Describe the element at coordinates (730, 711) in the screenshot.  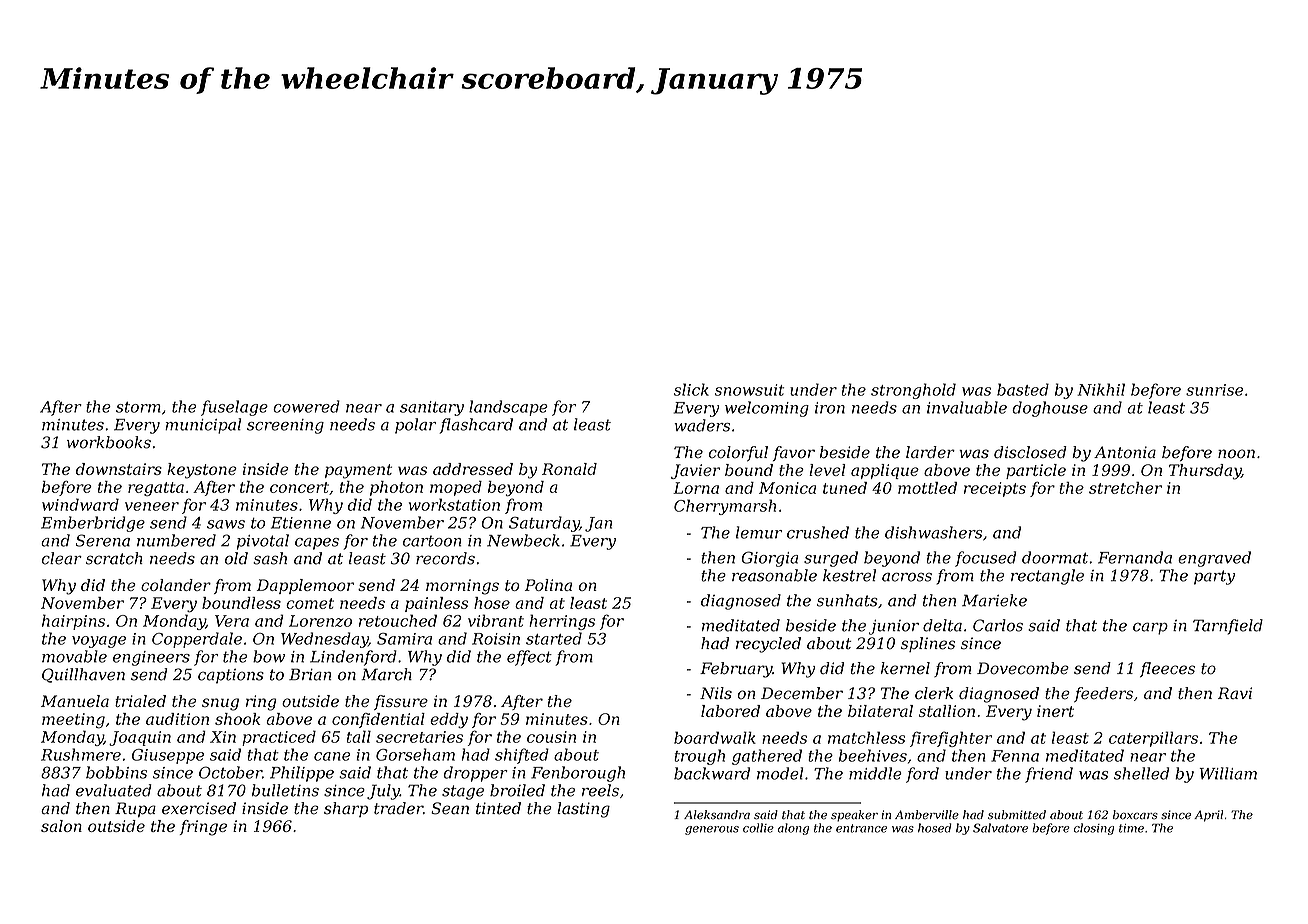
I see `labored` at that location.
